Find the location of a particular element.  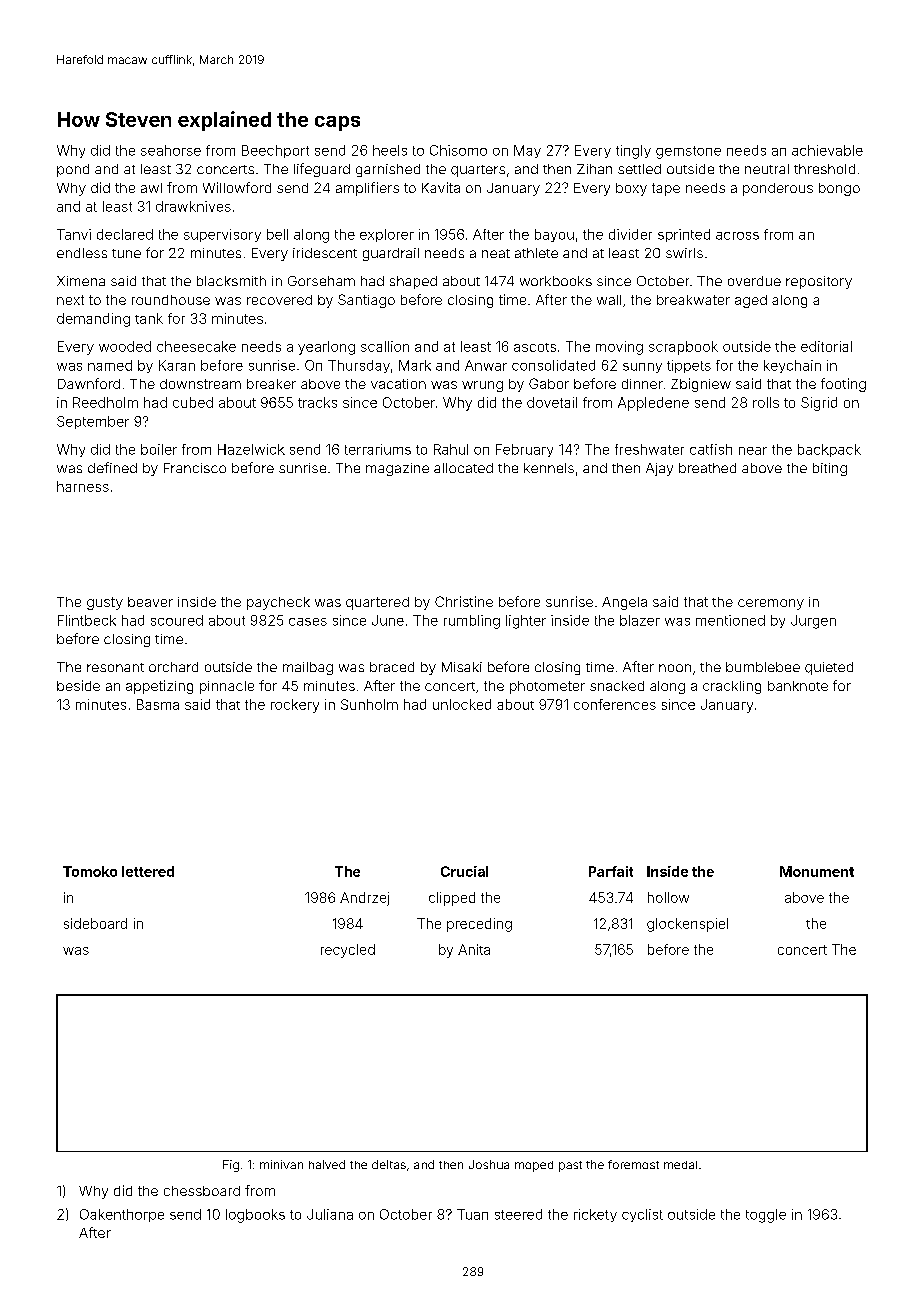

Oakenthorpe is located at coordinates (122, 1215).
